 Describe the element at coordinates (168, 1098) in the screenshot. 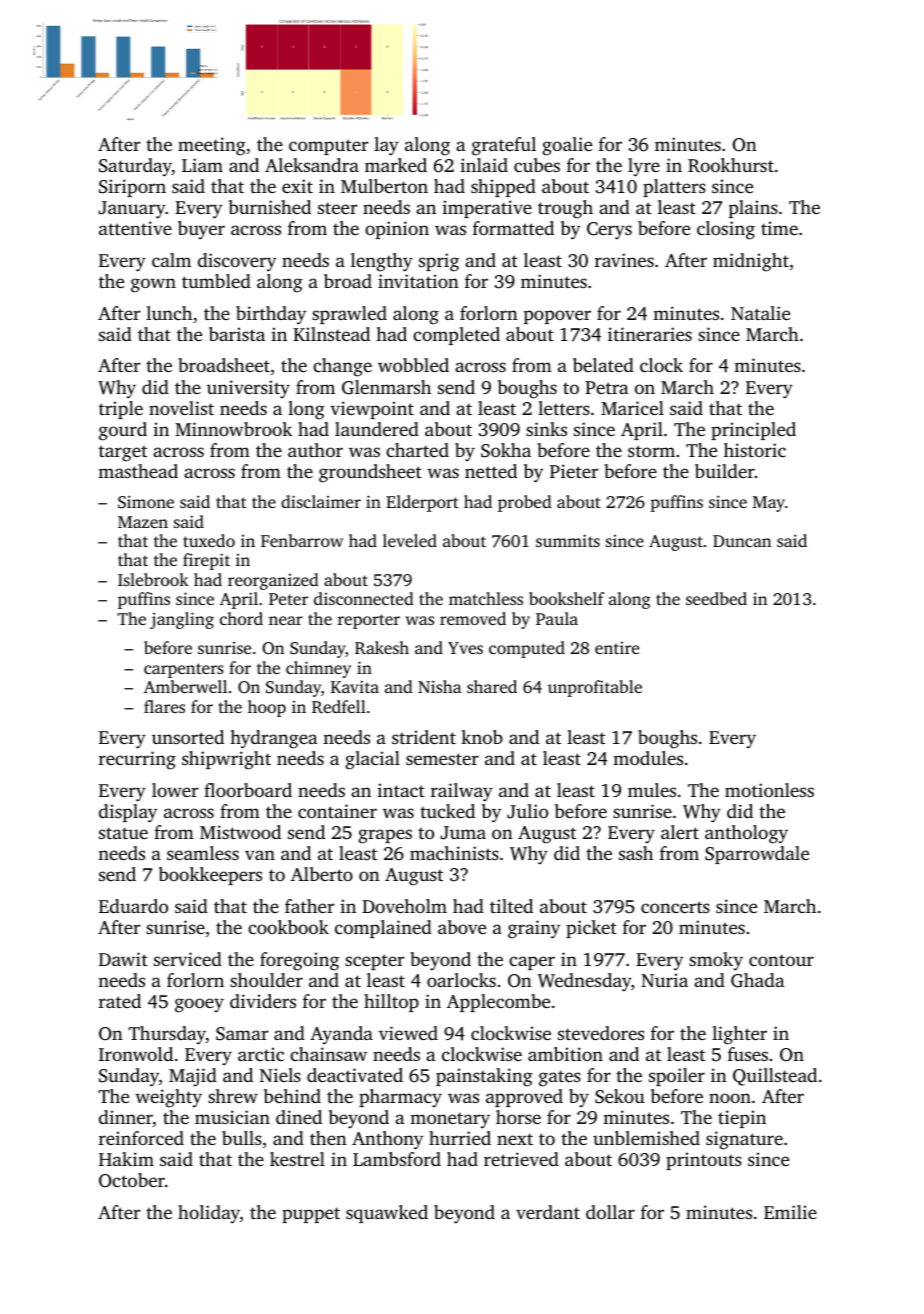

I see `weighty` at that location.
